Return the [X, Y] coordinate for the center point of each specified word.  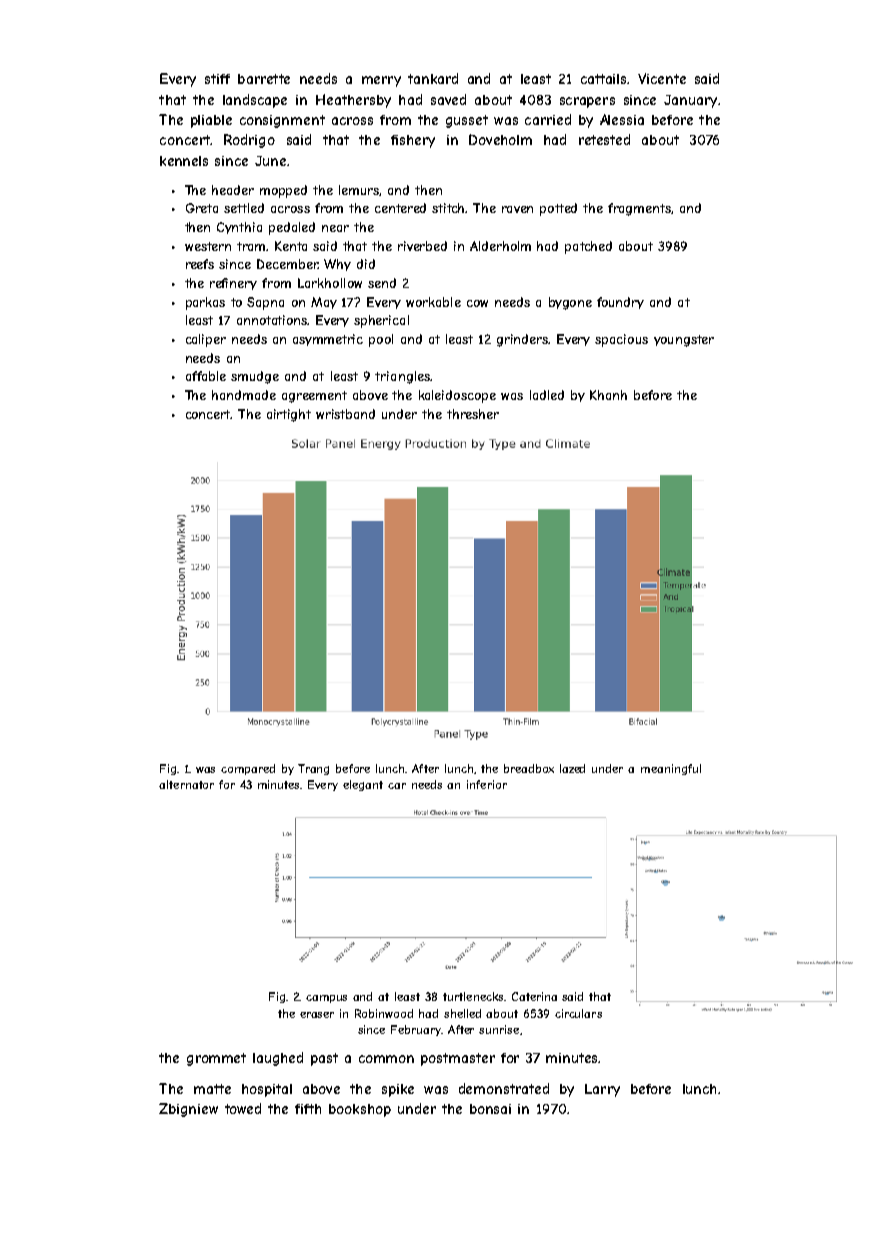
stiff [217, 79]
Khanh [608, 395]
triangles [402, 377]
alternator [186, 784]
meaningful [671, 769]
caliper [206, 340]
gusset [467, 121]
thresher [473, 414]
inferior [487, 784]
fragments [639, 209]
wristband [345, 414]
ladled [547, 395]
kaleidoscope [457, 396]
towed [243, 1108]
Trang [313, 769]
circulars [578, 1013]
